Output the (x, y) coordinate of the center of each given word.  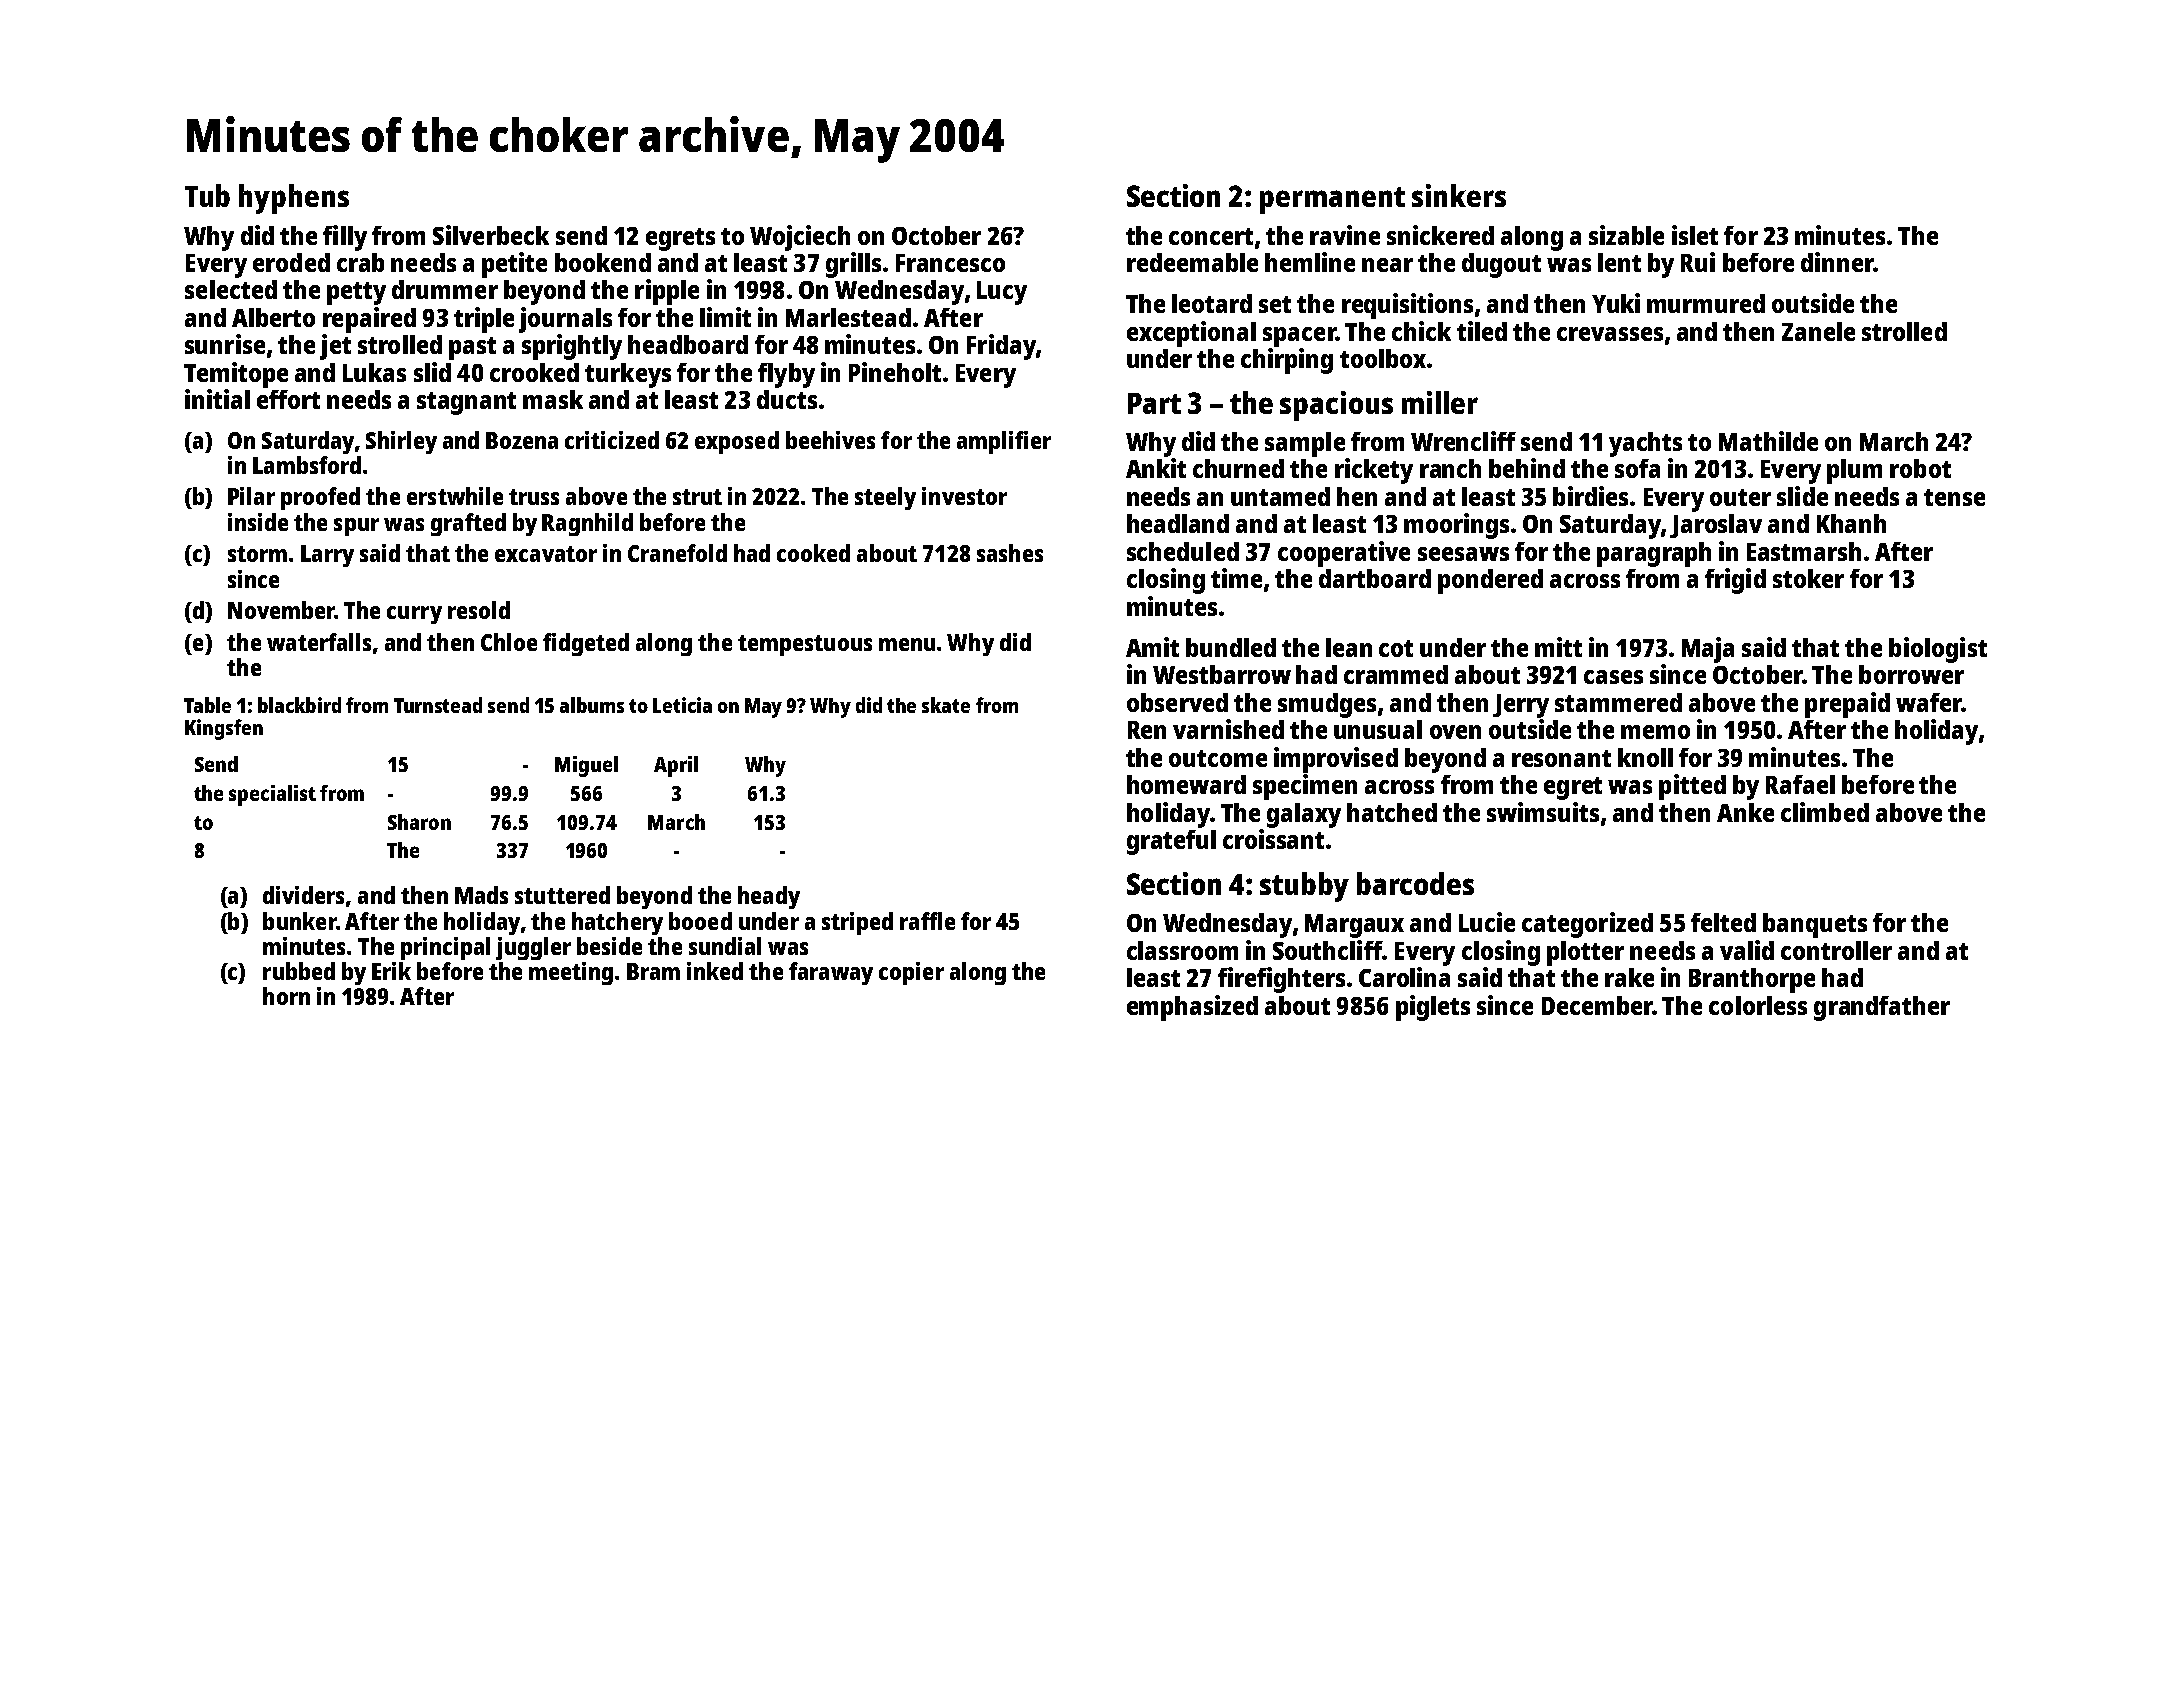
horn (286, 996)
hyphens (294, 199)
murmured (1706, 303)
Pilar (251, 496)
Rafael (1800, 784)
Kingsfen (224, 729)
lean (1349, 647)
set (1275, 304)
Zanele (1818, 331)
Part (1154, 403)
